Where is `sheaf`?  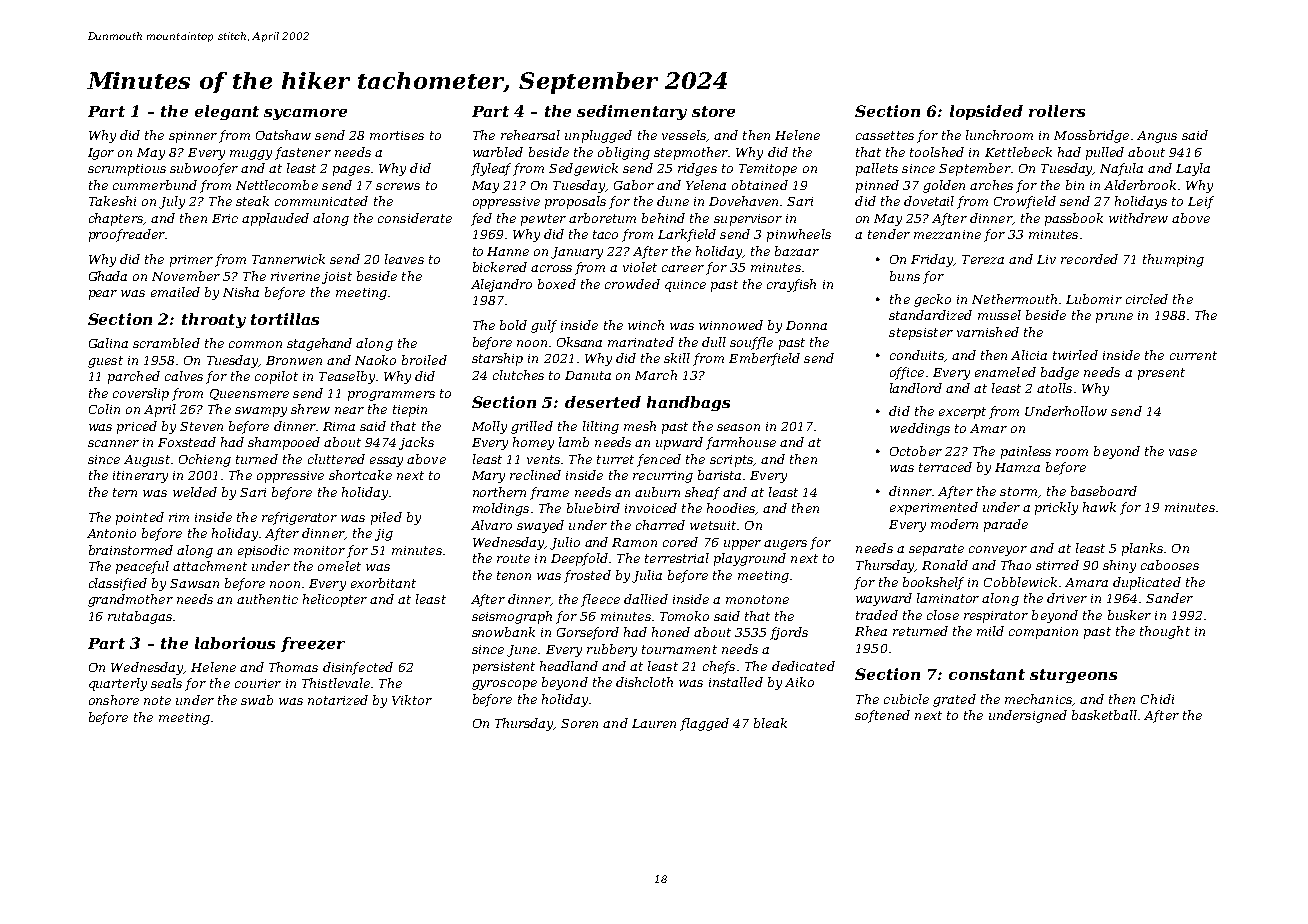 sheaf is located at coordinates (702, 493).
